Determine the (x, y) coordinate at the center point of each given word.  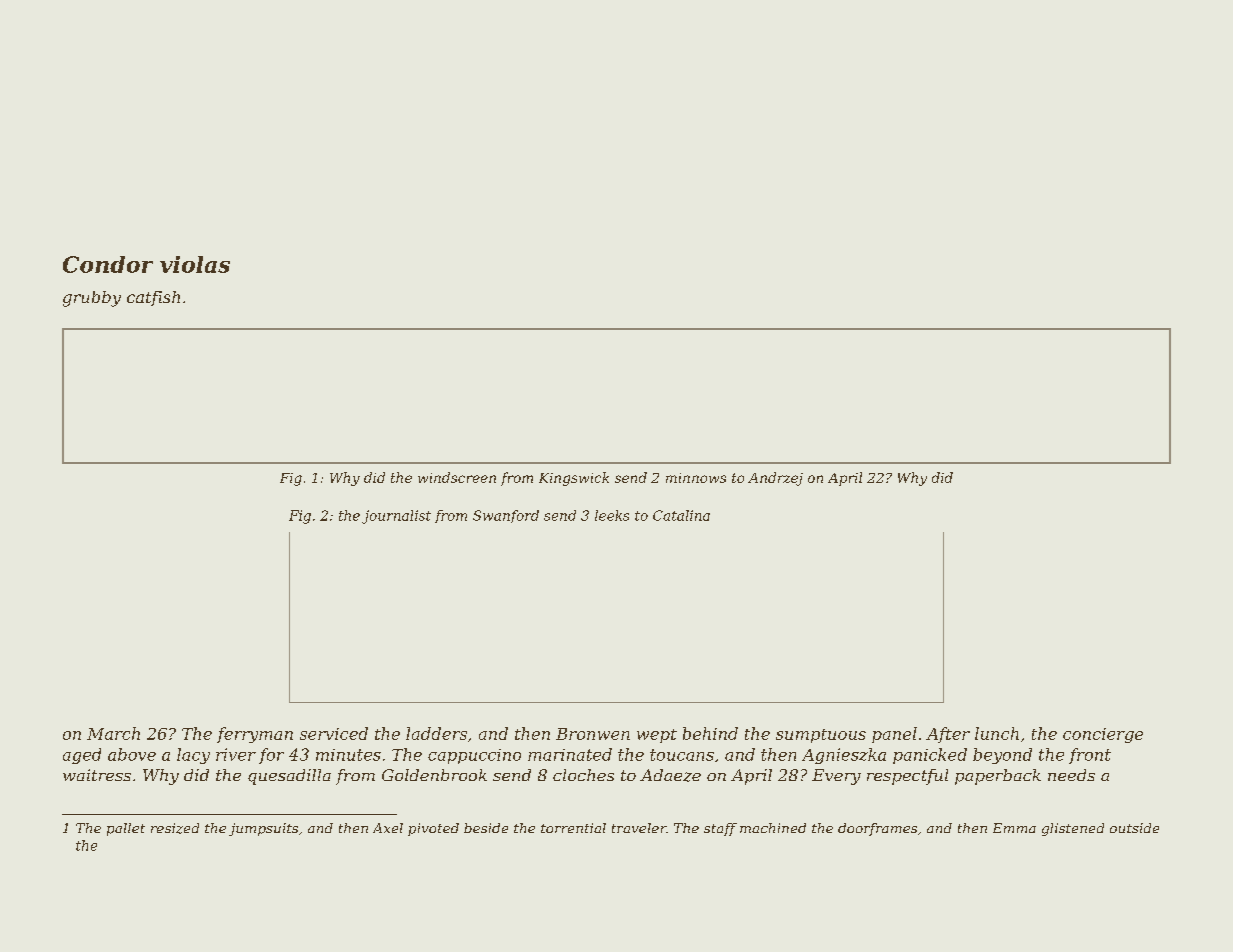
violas (195, 264)
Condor (108, 264)
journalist (396, 517)
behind (710, 733)
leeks (612, 515)
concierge (1103, 735)
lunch (997, 733)
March (113, 733)
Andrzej (775, 479)
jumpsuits (263, 829)
